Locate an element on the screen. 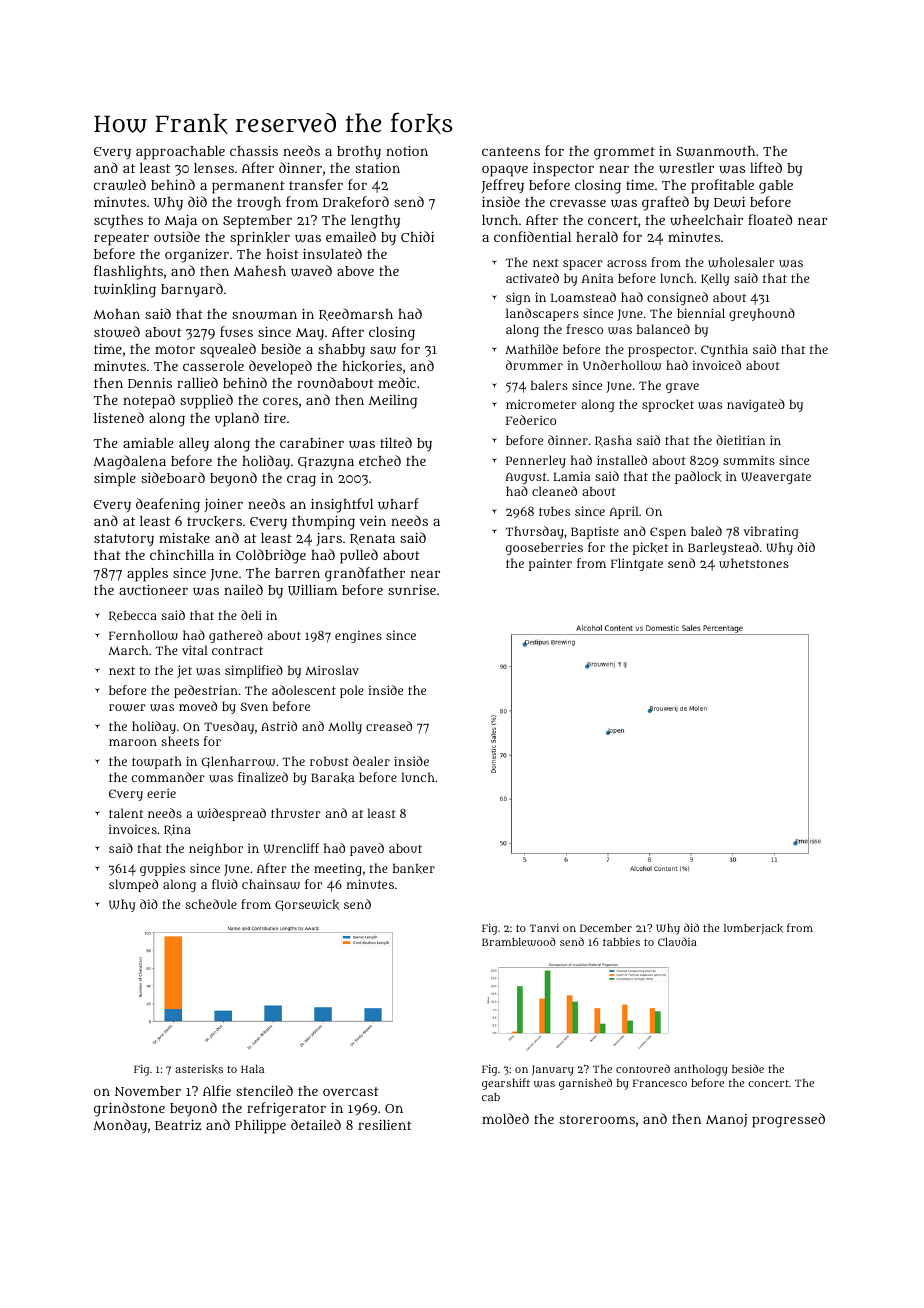 Image resolution: width=924 pixels, height=1308 pixels. creased is located at coordinates (389, 726).
